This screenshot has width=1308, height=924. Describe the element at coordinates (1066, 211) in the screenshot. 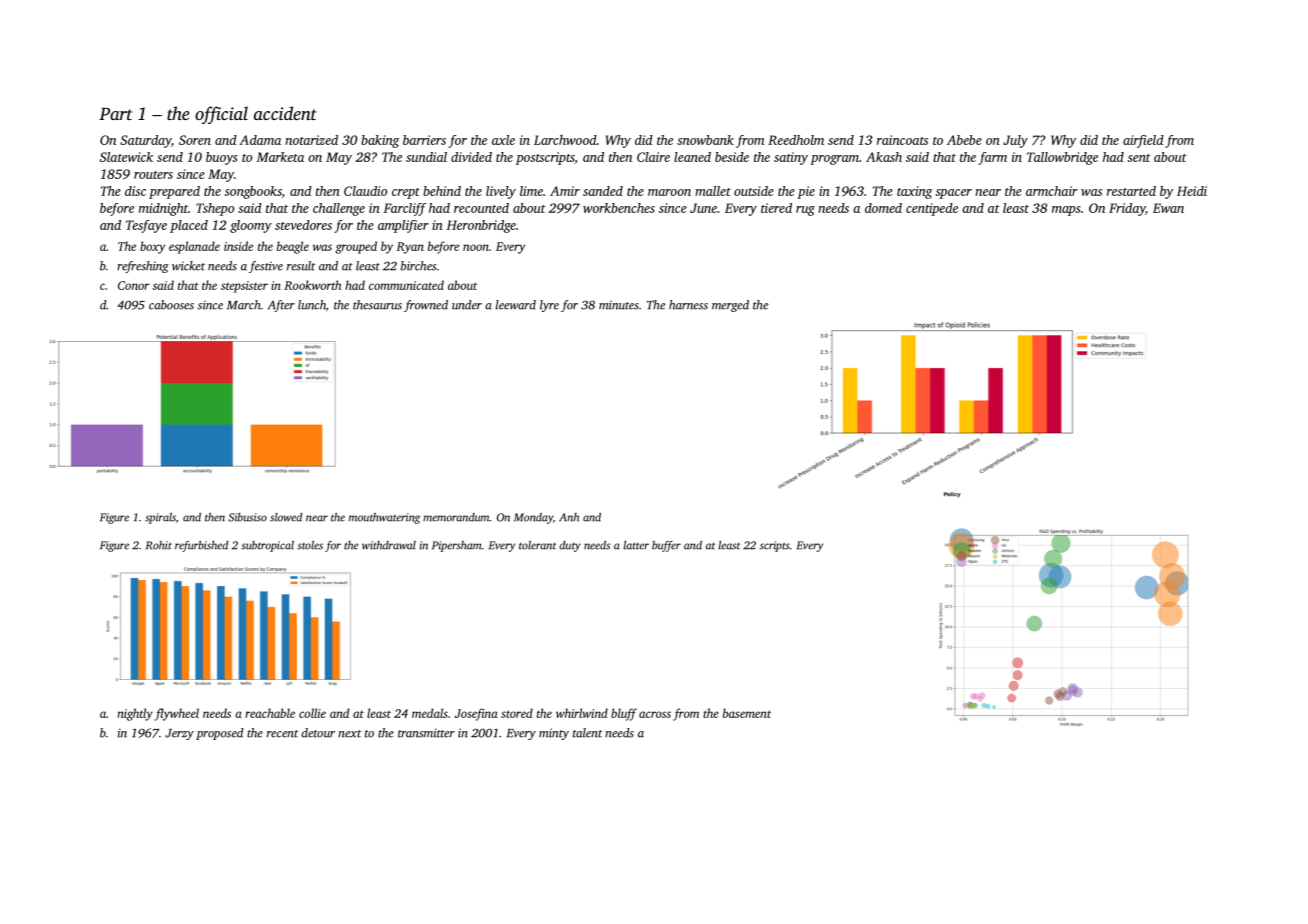

I see `maps` at that location.
